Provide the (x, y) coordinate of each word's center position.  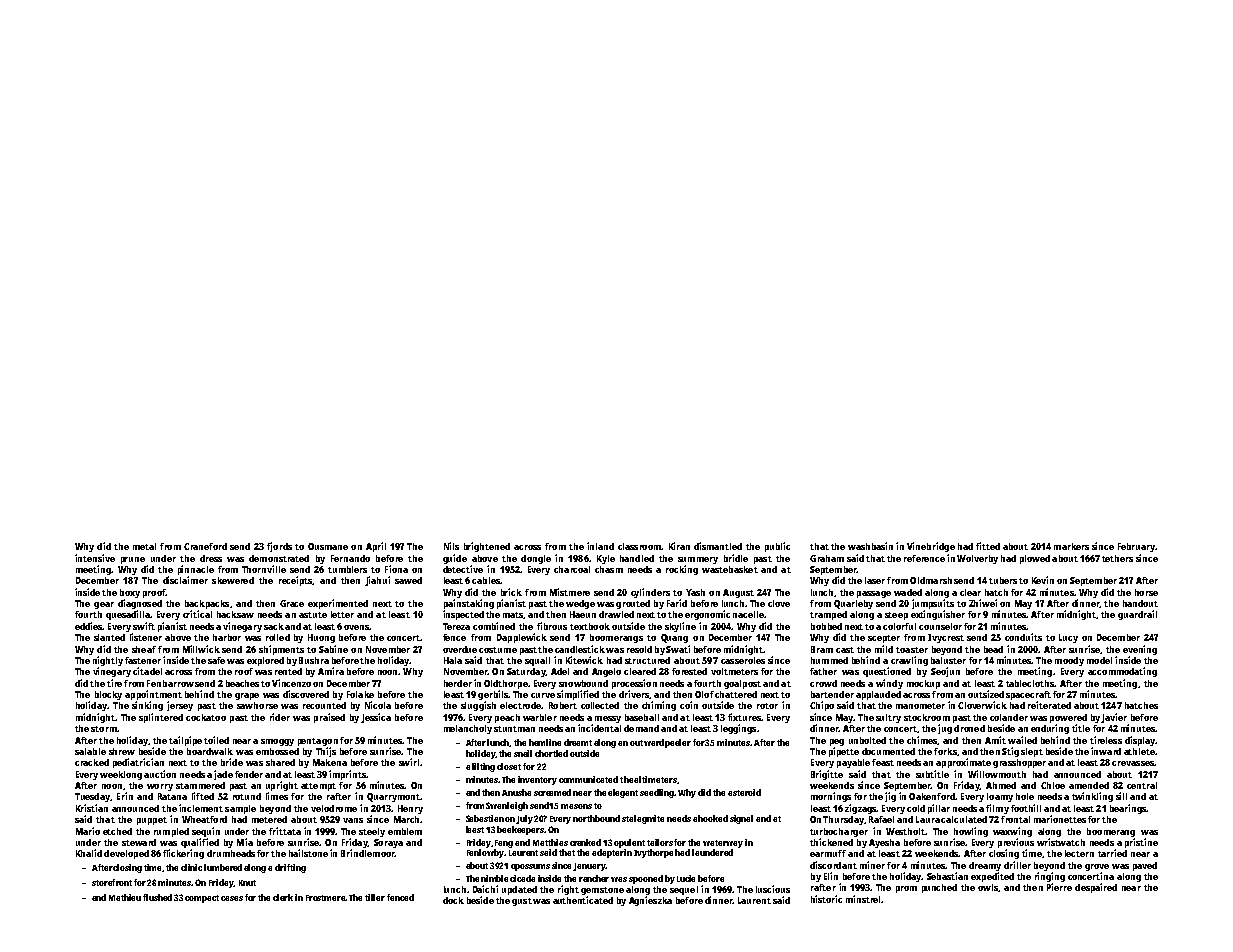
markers (1071, 546)
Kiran (679, 546)
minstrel (863, 899)
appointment (153, 695)
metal (144, 546)
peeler (678, 743)
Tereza (456, 626)
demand (641, 728)
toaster (912, 650)
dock (453, 900)
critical (197, 614)
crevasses (1133, 763)
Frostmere (326, 898)
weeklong (121, 775)
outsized (986, 694)
